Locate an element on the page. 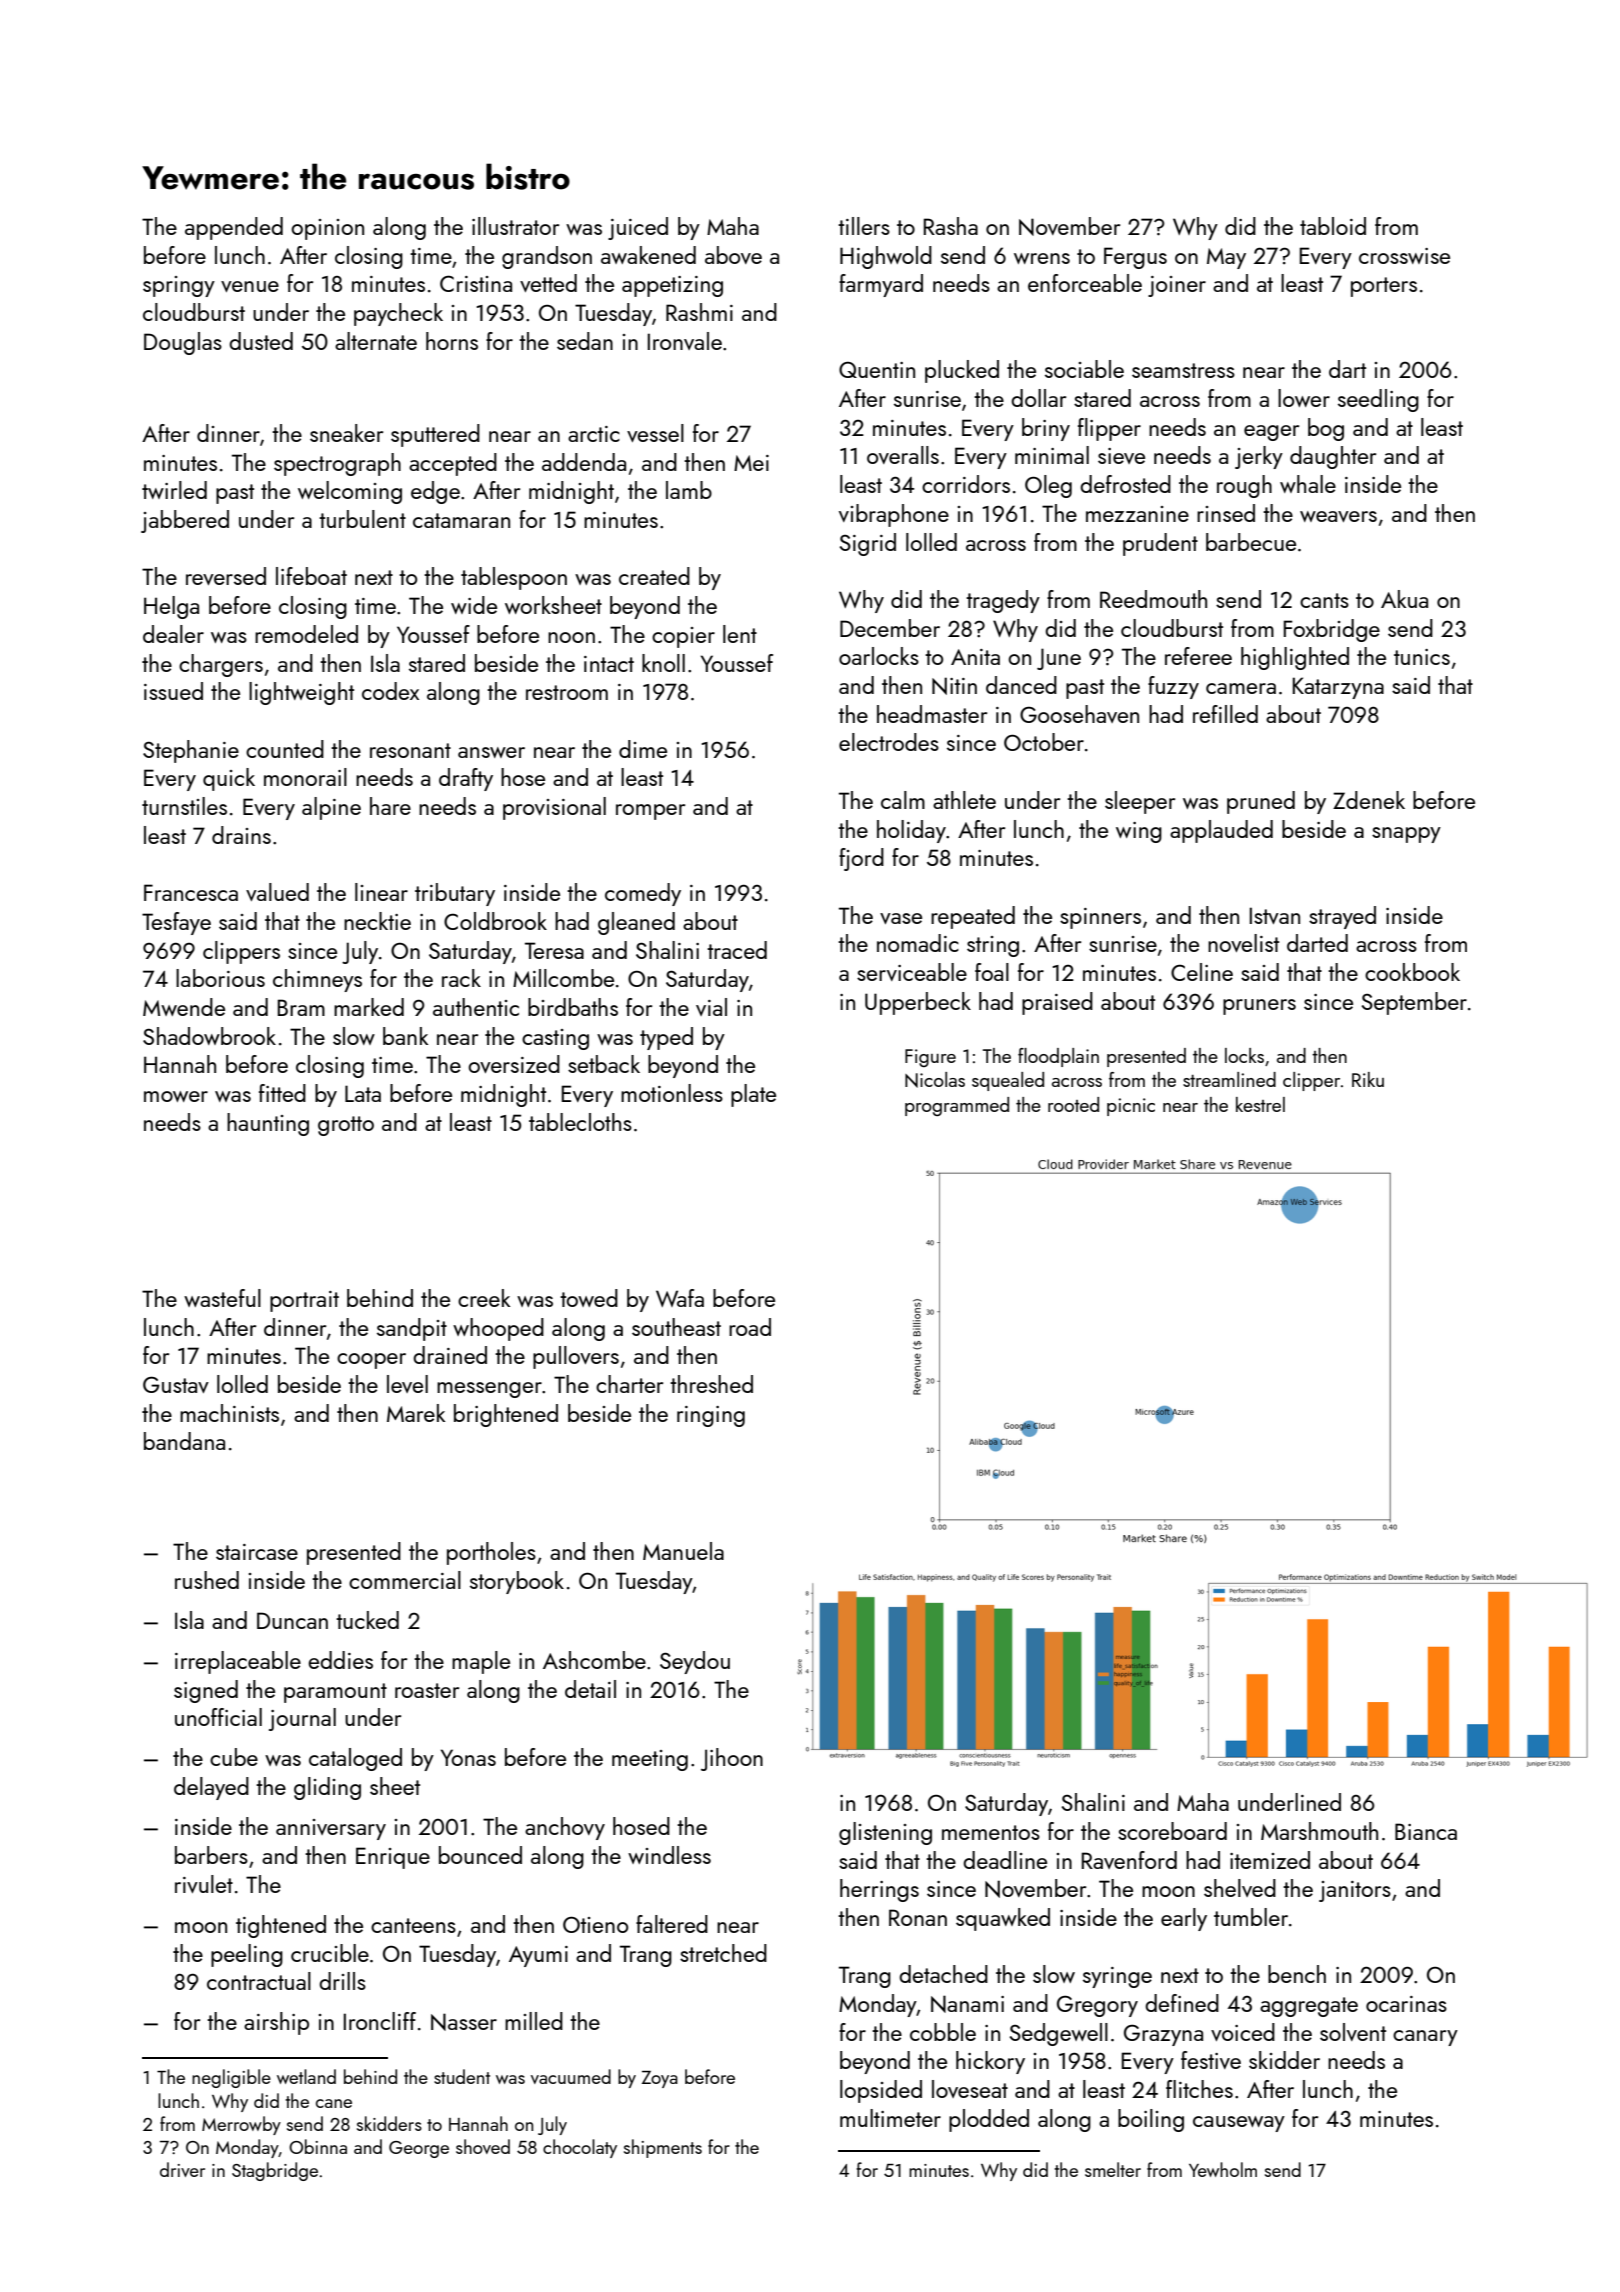  wrens is located at coordinates (1042, 258).
